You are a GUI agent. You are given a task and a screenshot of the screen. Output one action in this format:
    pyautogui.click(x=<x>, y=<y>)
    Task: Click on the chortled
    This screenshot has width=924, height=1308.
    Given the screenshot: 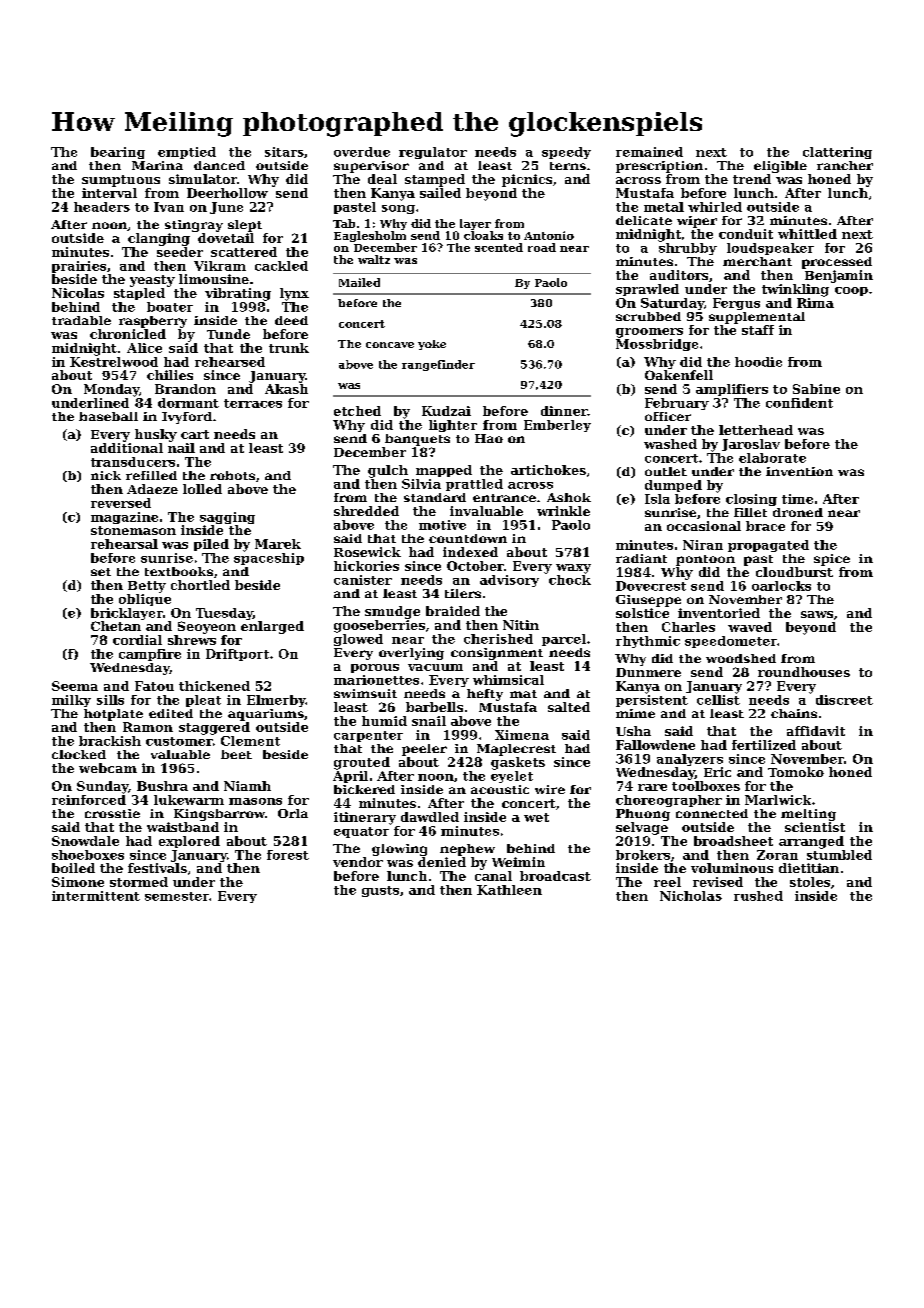 What is the action you would take?
    pyautogui.click(x=200, y=585)
